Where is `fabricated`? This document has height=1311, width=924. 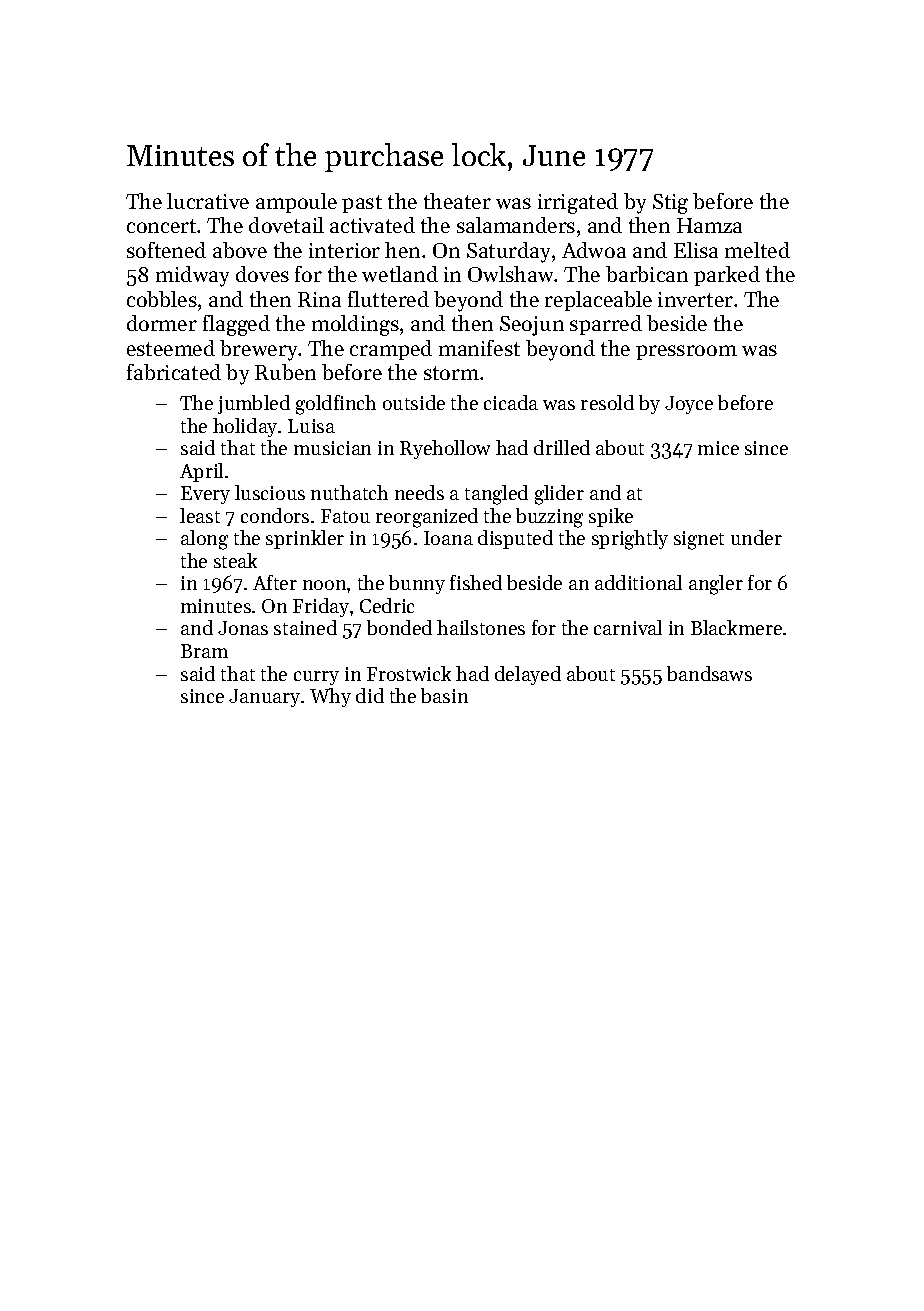
fabricated is located at coordinates (174, 372).
